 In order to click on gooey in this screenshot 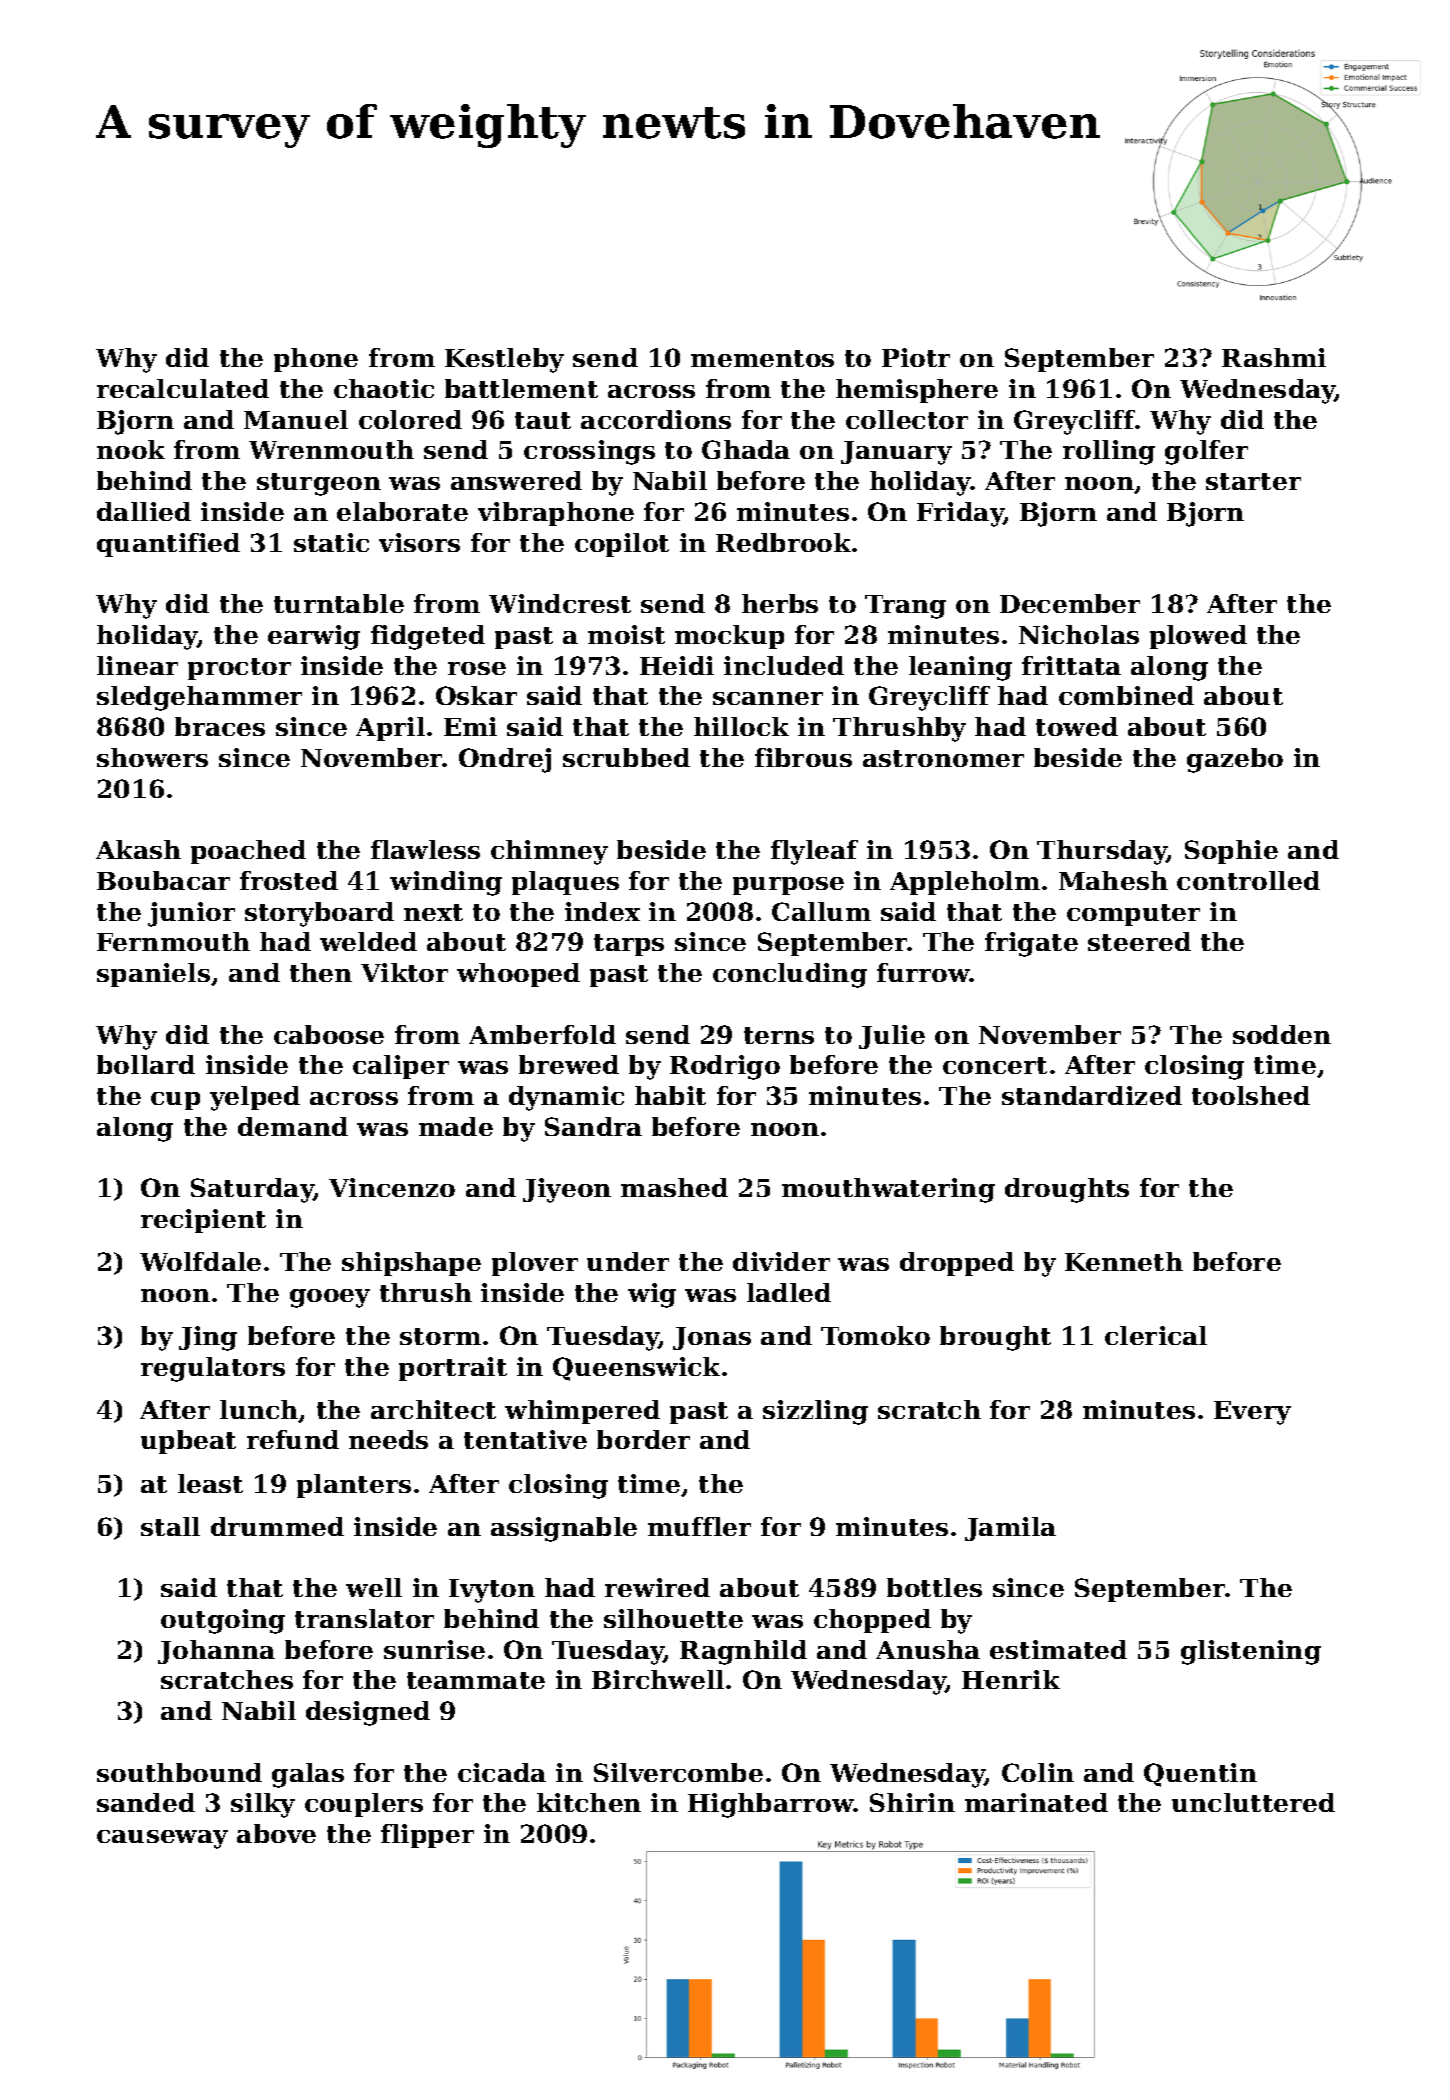, I will do `click(330, 1298)`.
